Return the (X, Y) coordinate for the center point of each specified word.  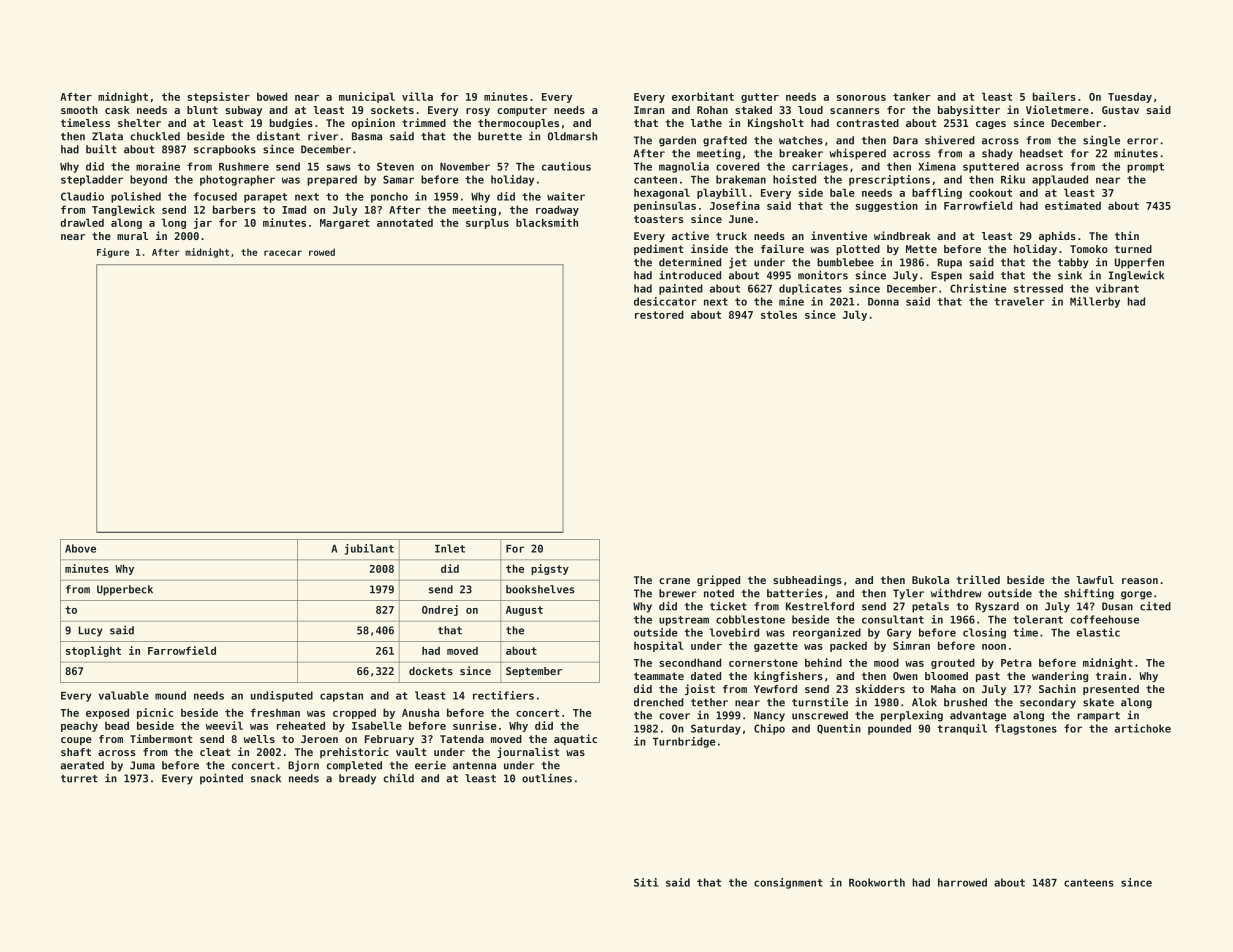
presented (1111, 690)
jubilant (369, 549)
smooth (79, 110)
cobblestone (750, 619)
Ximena (937, 166)
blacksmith (547, 222)
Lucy (90, 631)
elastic (1098, 632)
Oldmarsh (572, 136)
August (524, 611)
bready (357, 779)
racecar (283, 253)
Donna (883, 302)
